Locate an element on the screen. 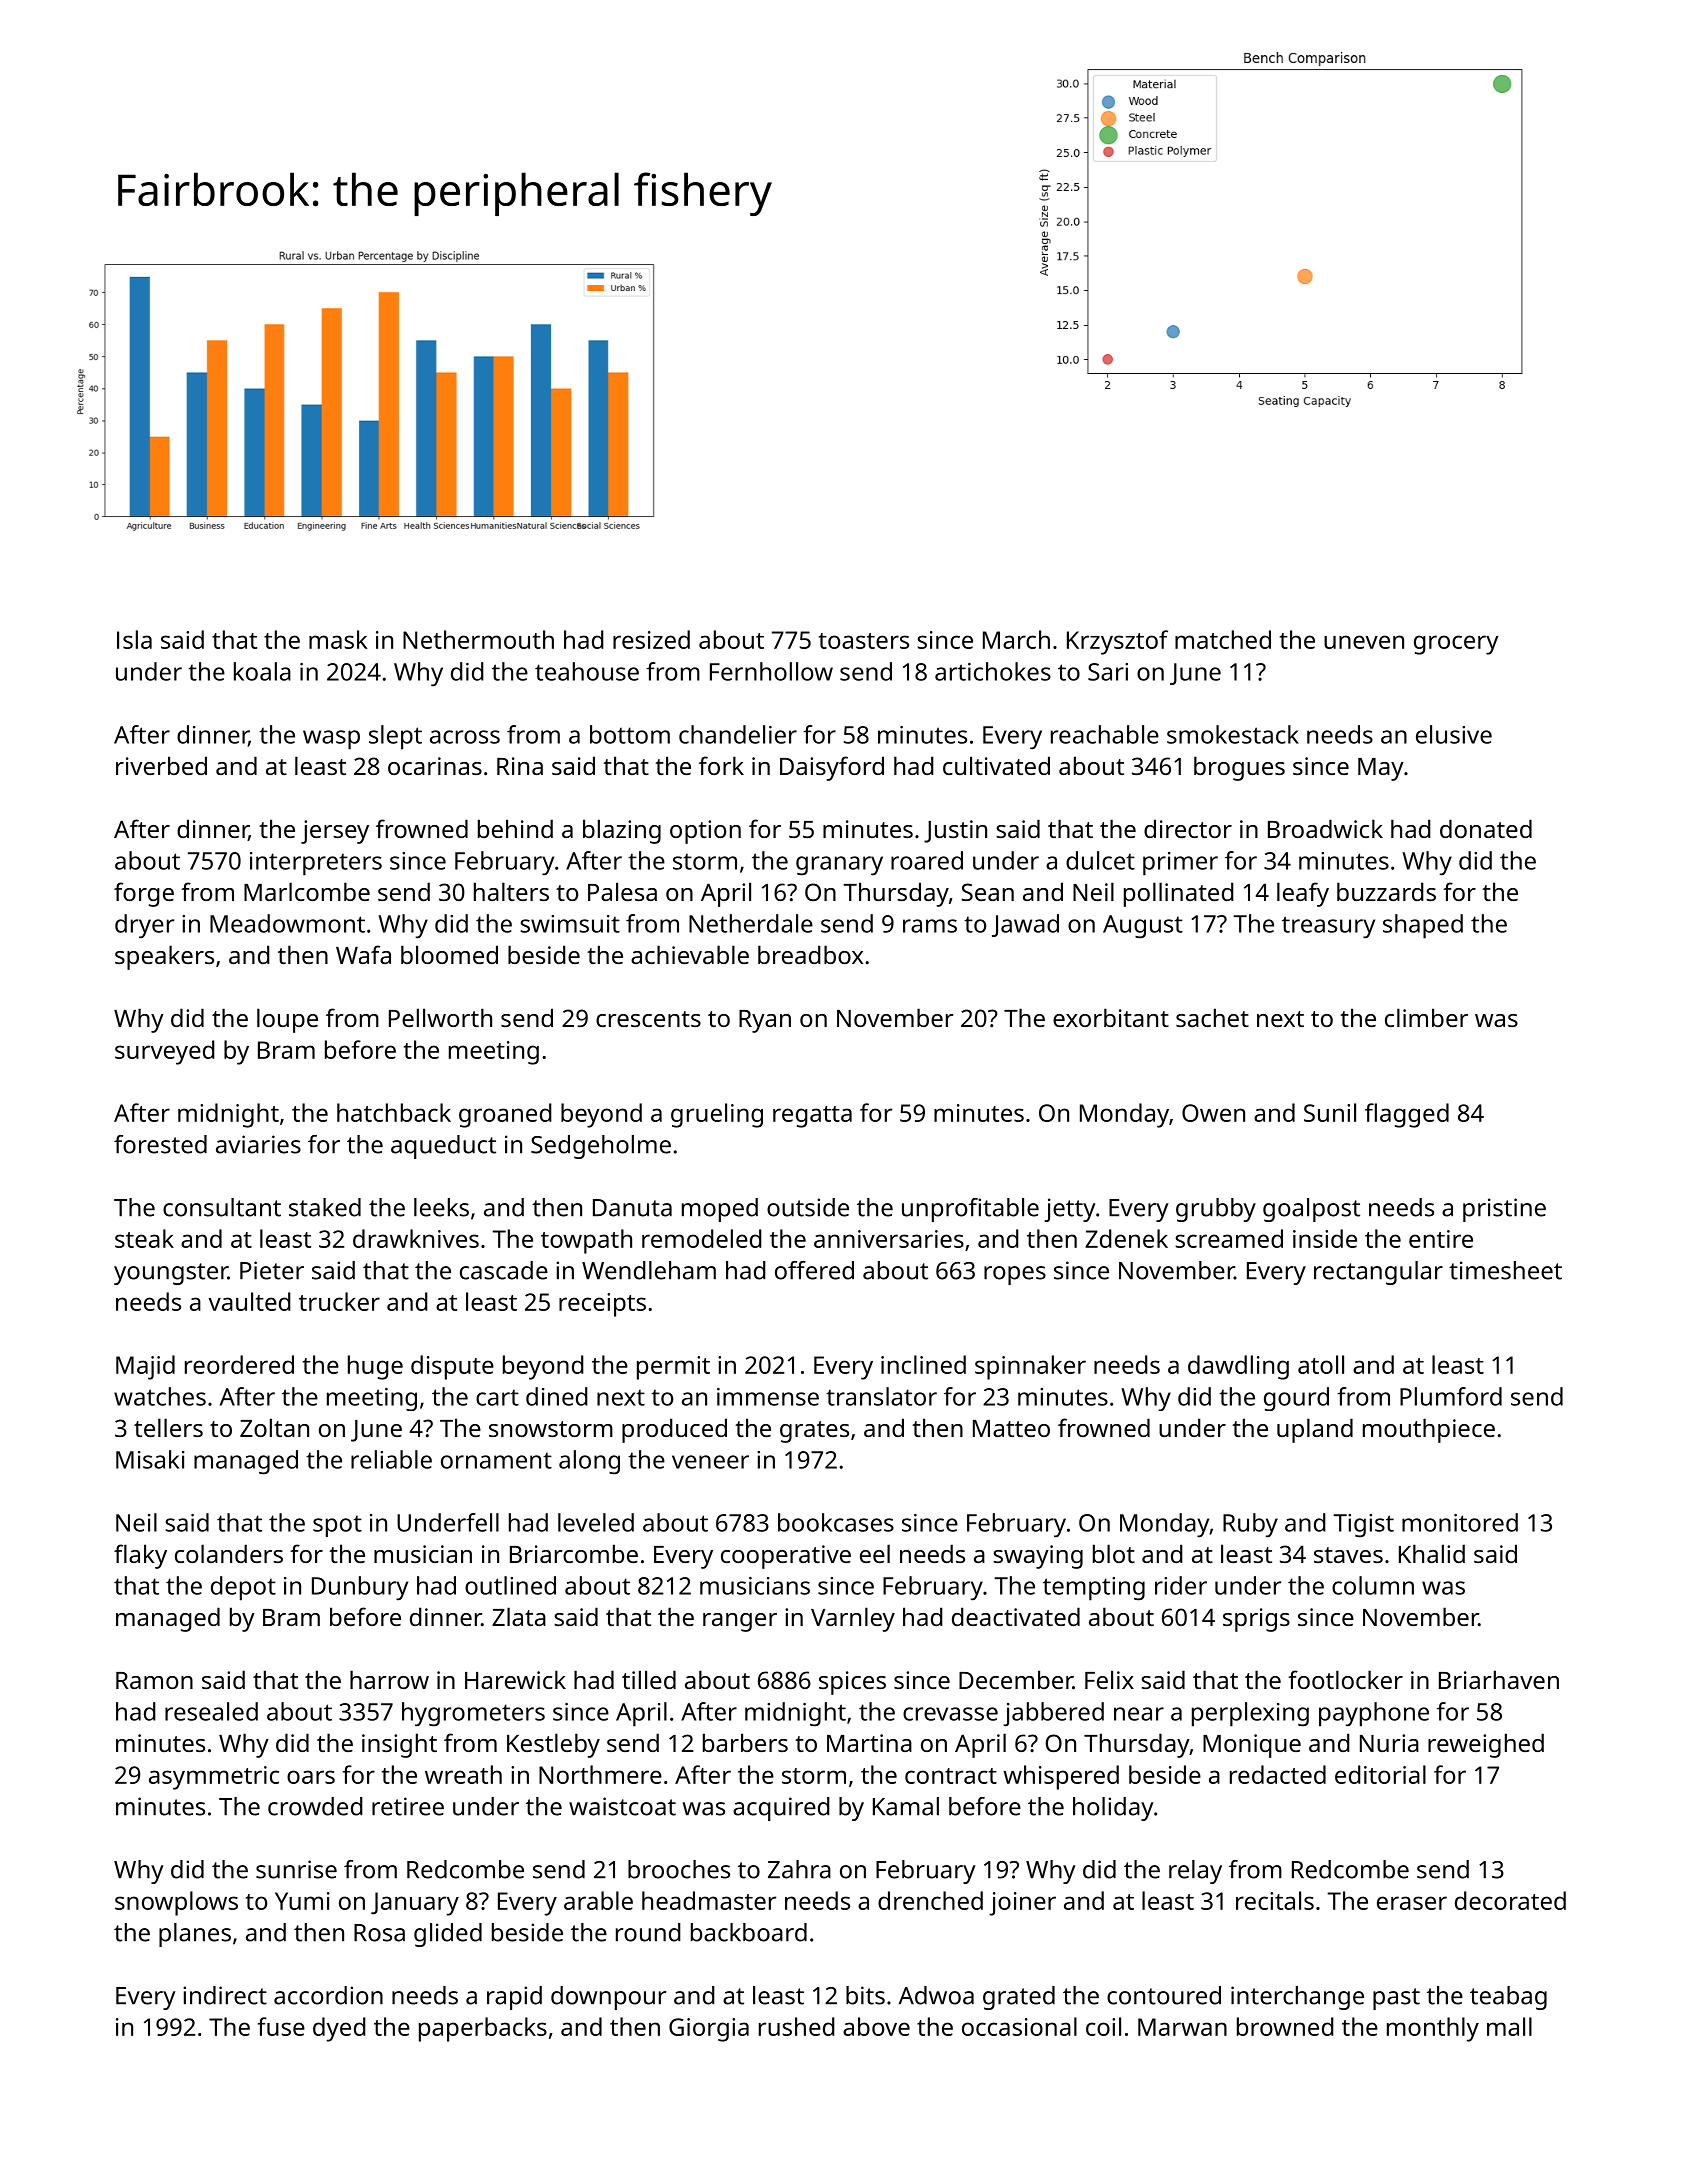 The height and width of the screenshot is (2178, 1683). Daisyford is located at coordinates (832, 768).
